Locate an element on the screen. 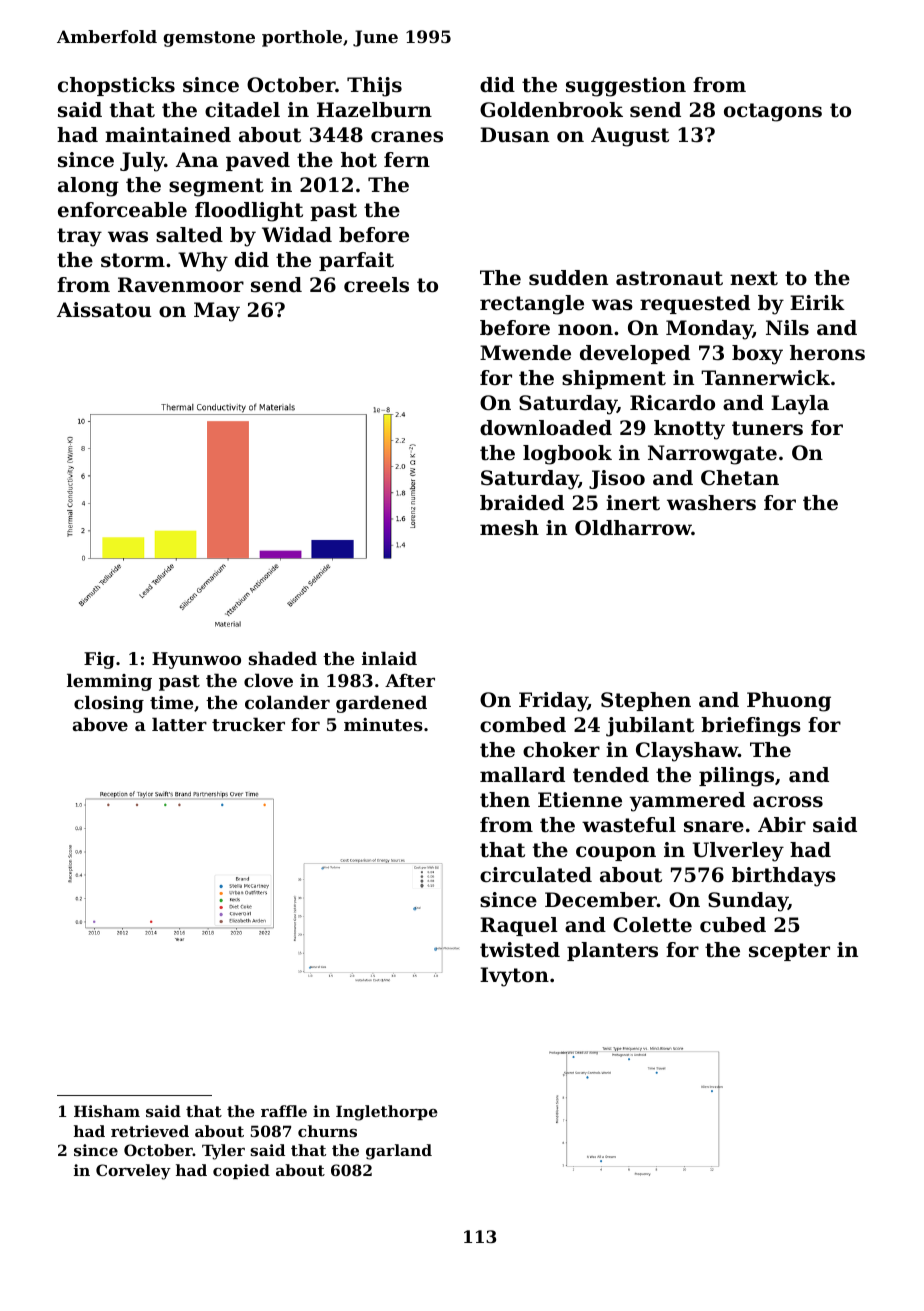 This screenshot has width=924, height=1311. garland is located at coordinates (399, 1152).
